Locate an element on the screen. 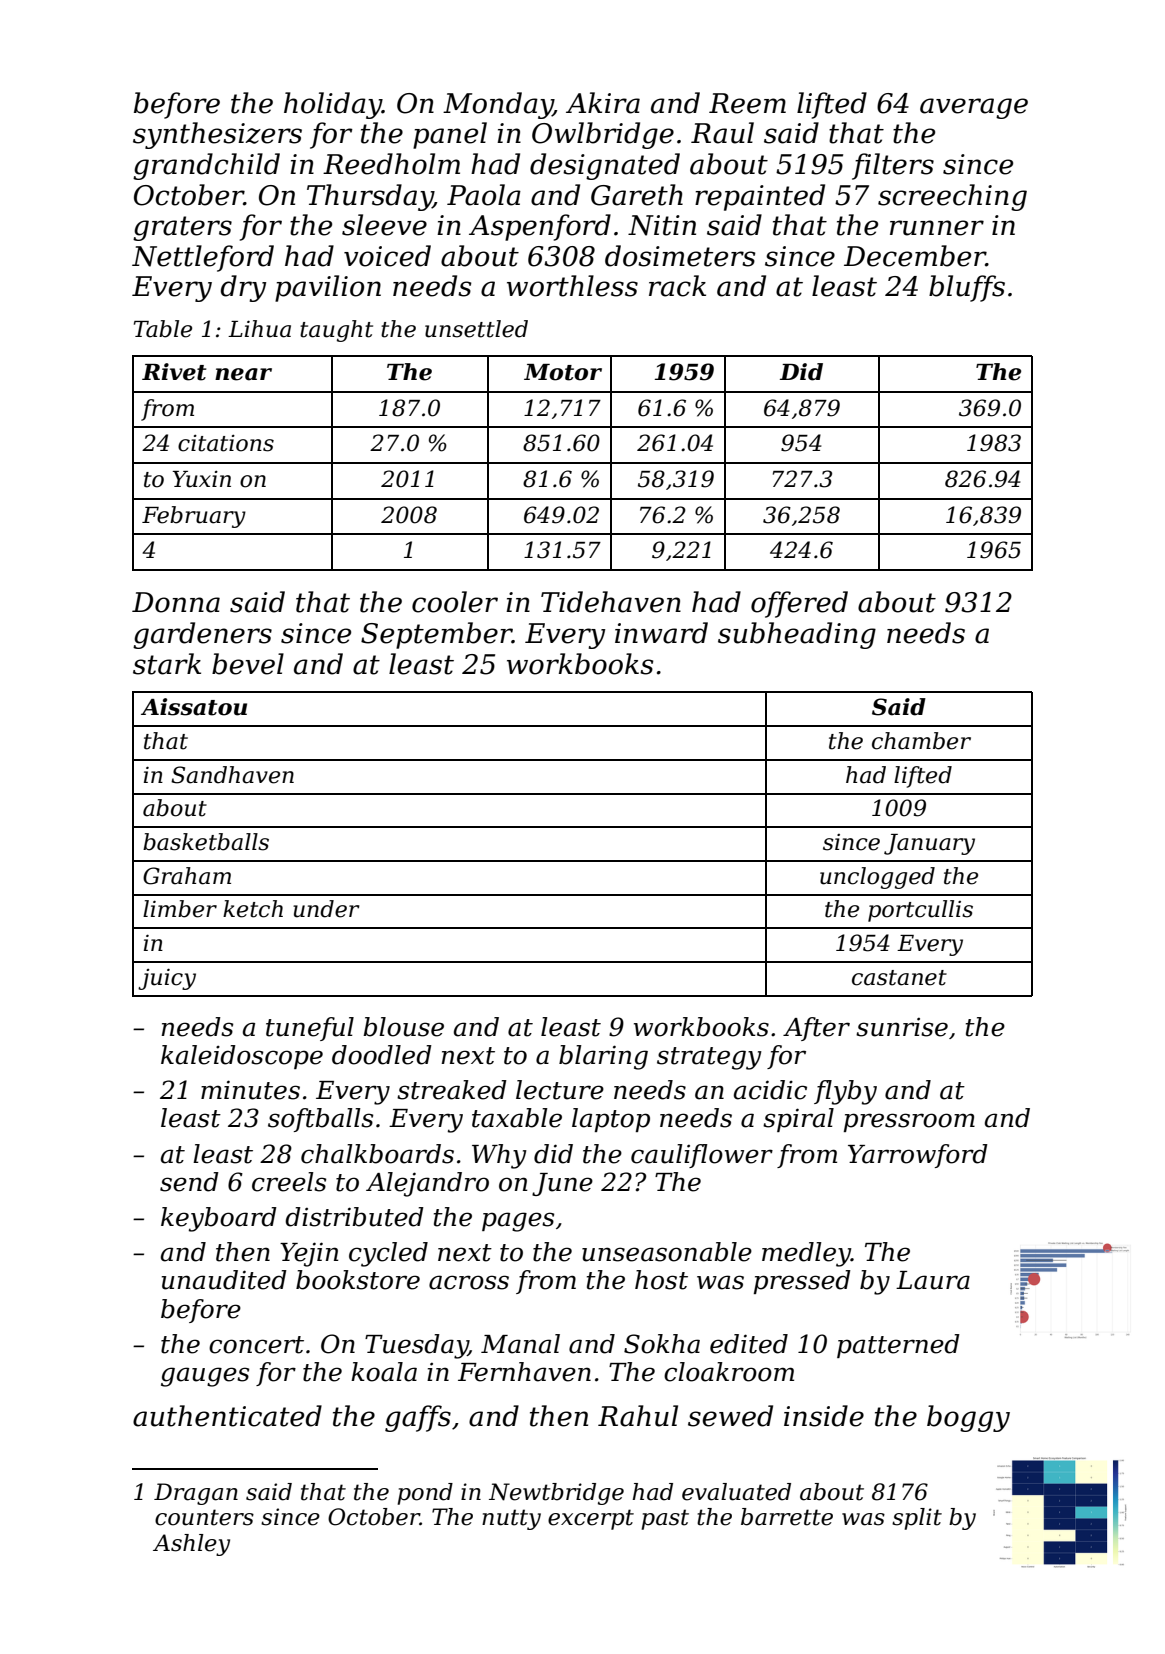  excerpt is located at coordinates (591, 1519).
